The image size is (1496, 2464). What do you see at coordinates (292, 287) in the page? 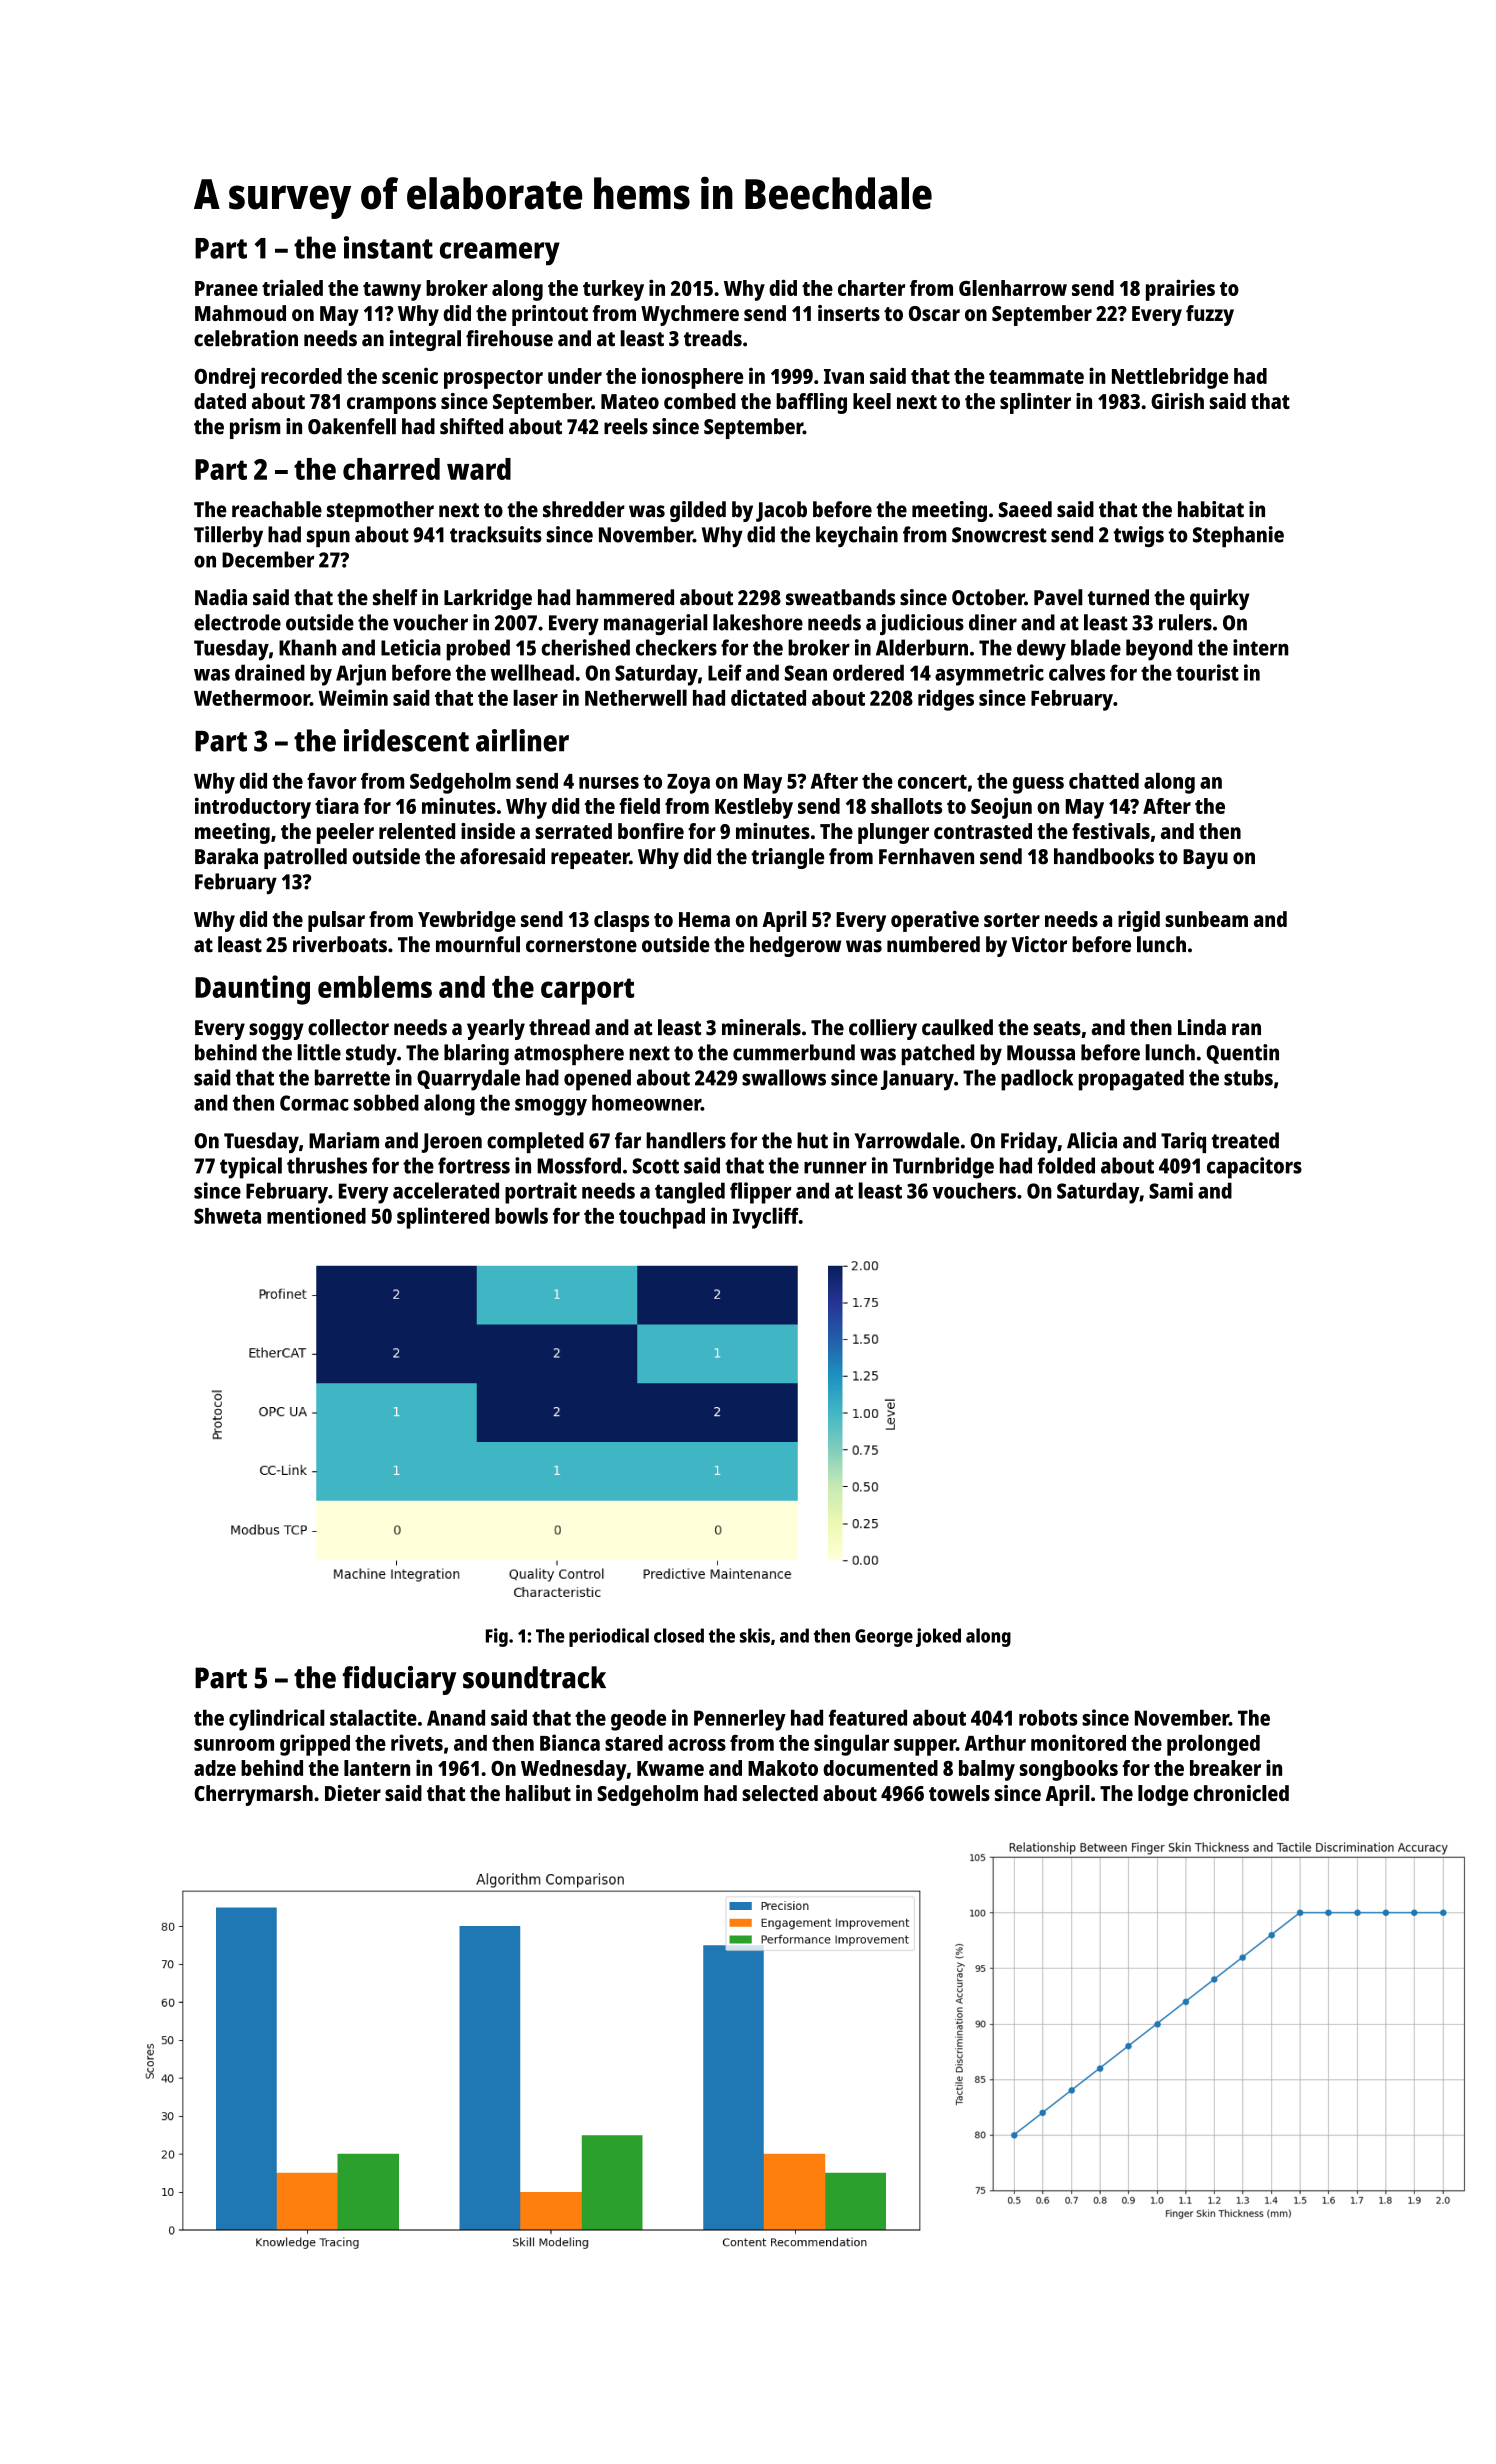
I see `trialed` at bounding box center [292, 287].
